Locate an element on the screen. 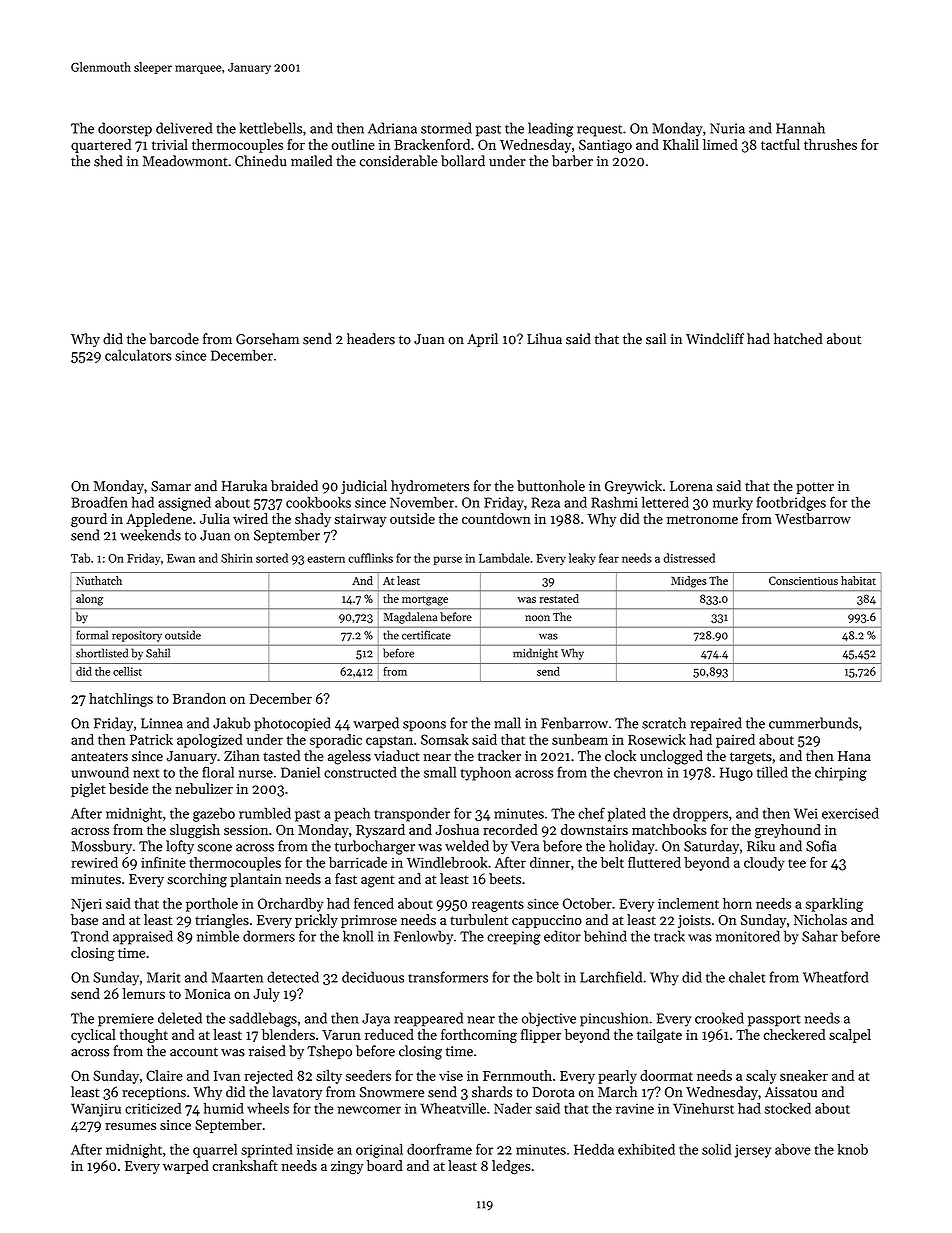 This screenshot has height=1233, width=952. distressed is located at coordinates (689, 558).
